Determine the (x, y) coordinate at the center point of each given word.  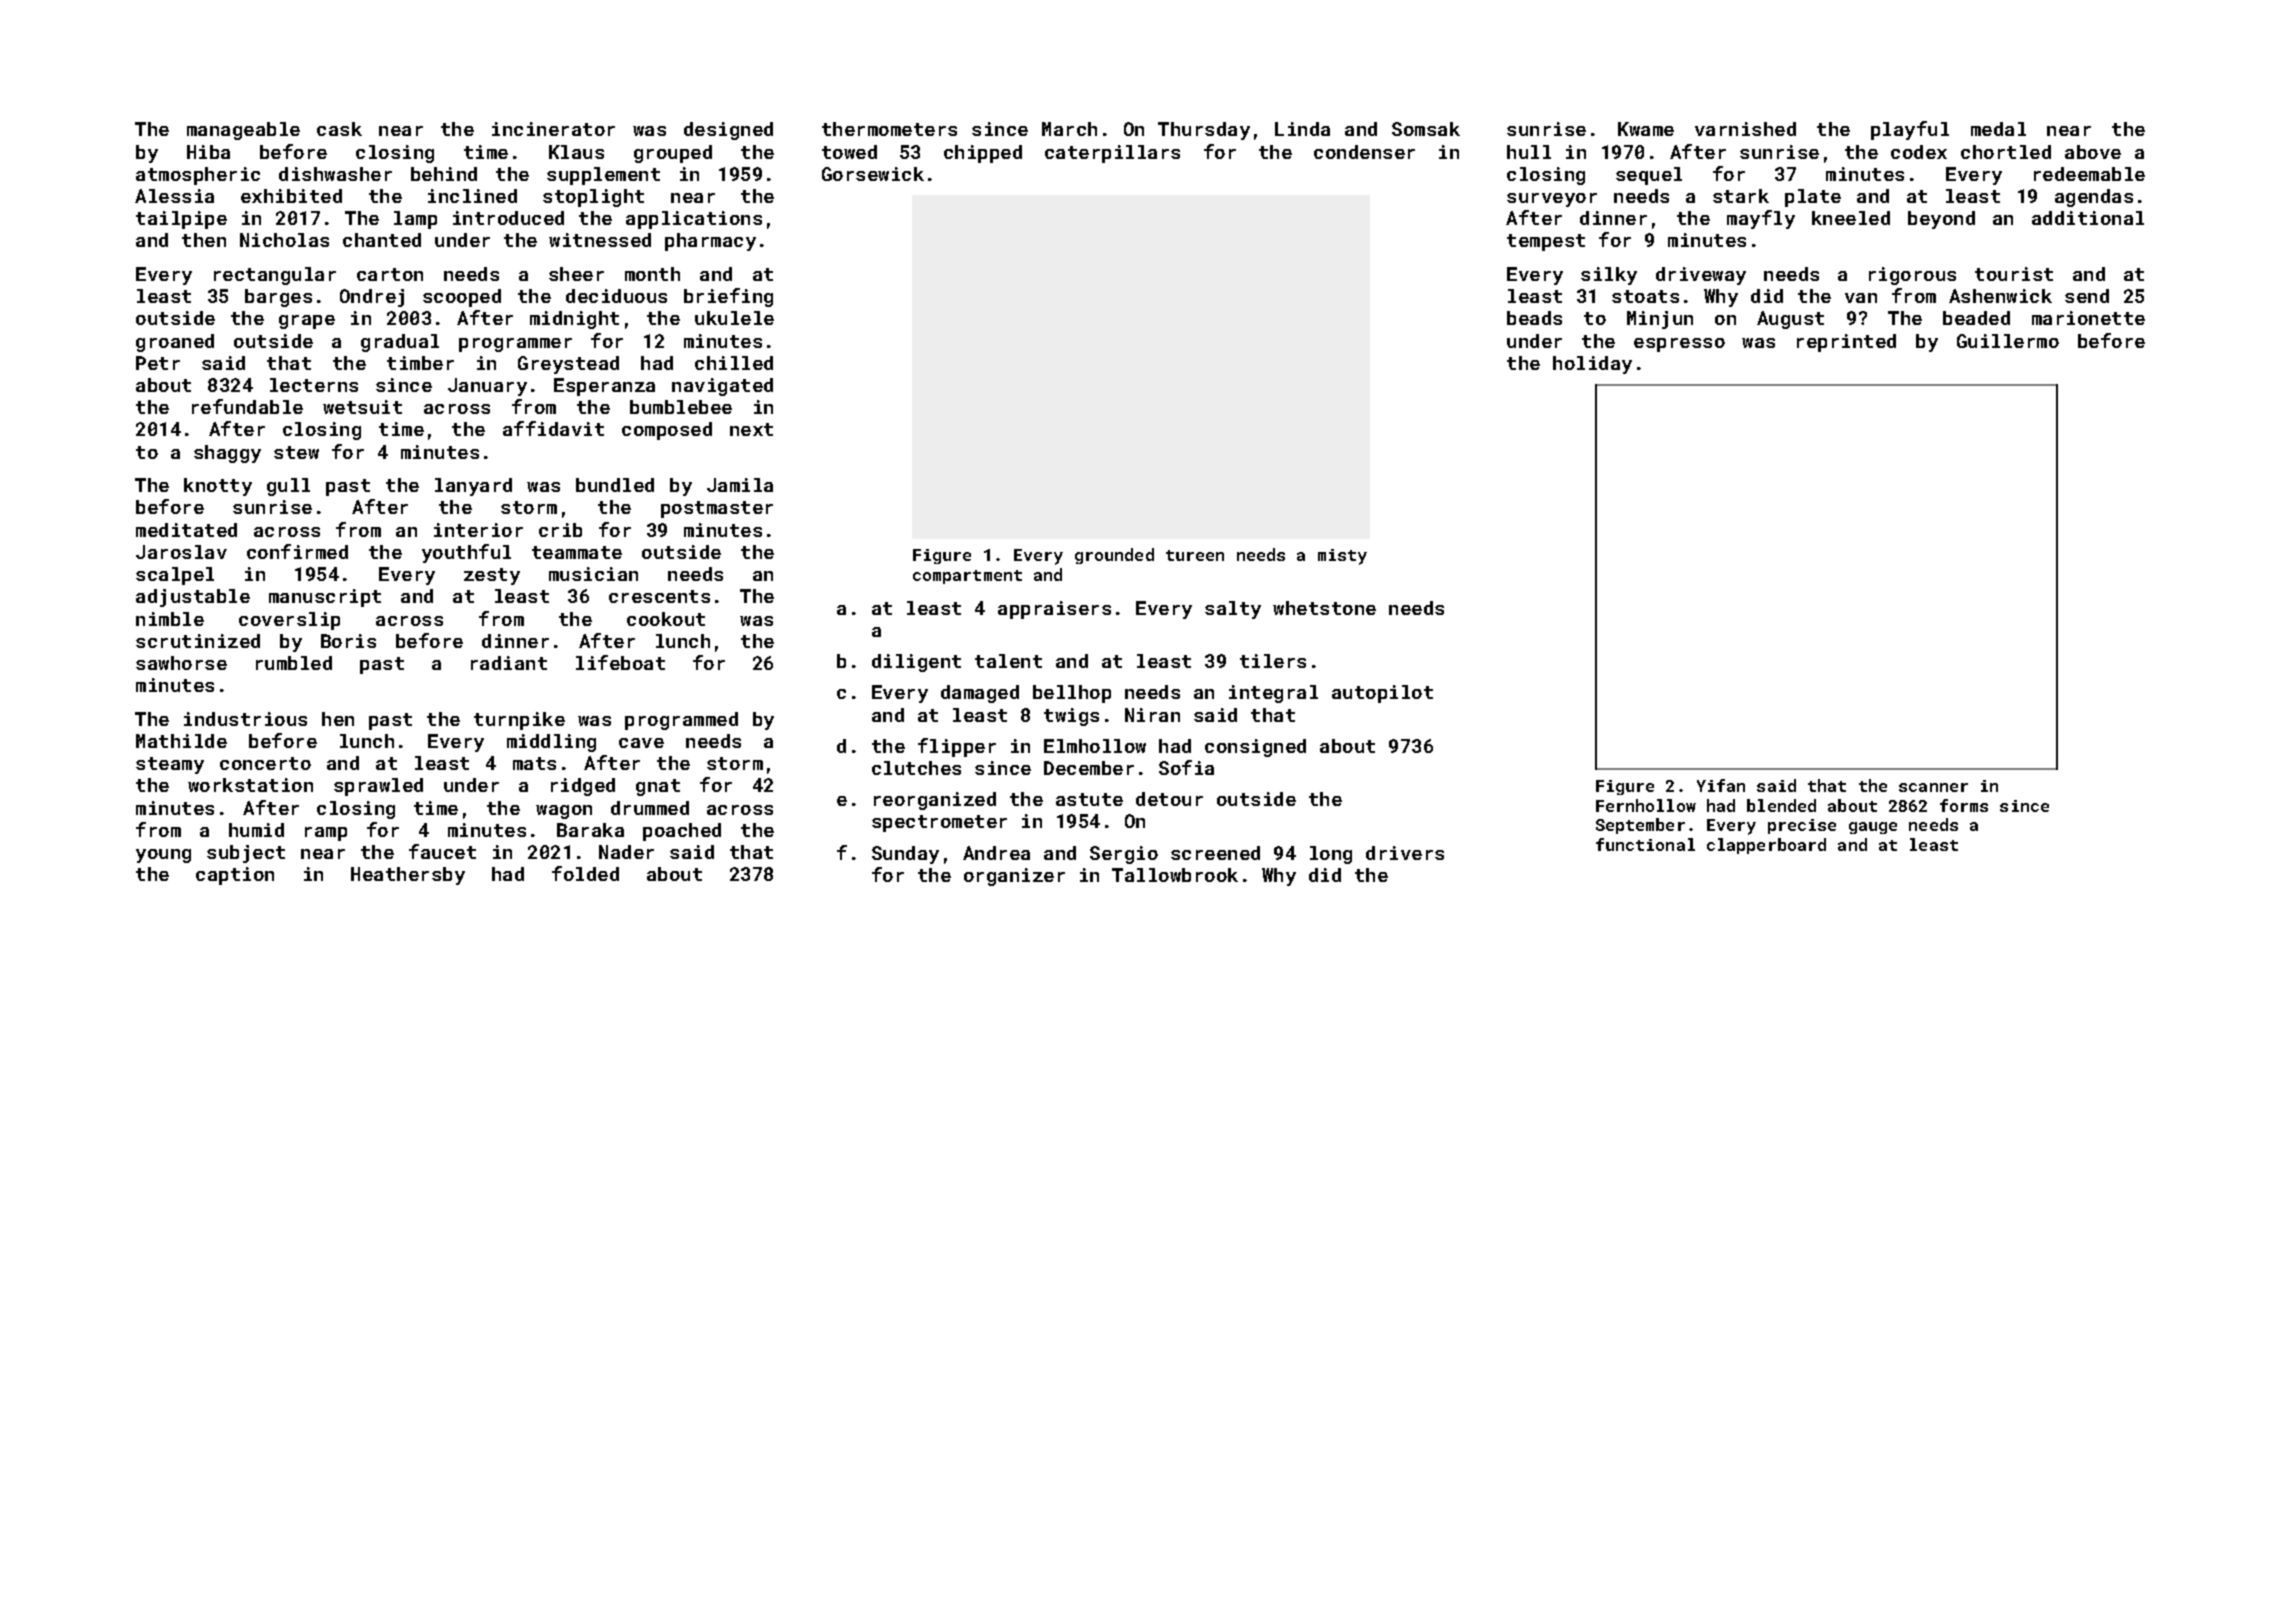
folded (585, 873)
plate (1813, 198)
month (652, 274)
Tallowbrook (1175, 875)
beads (1534, 318)
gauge (1873, 828)
